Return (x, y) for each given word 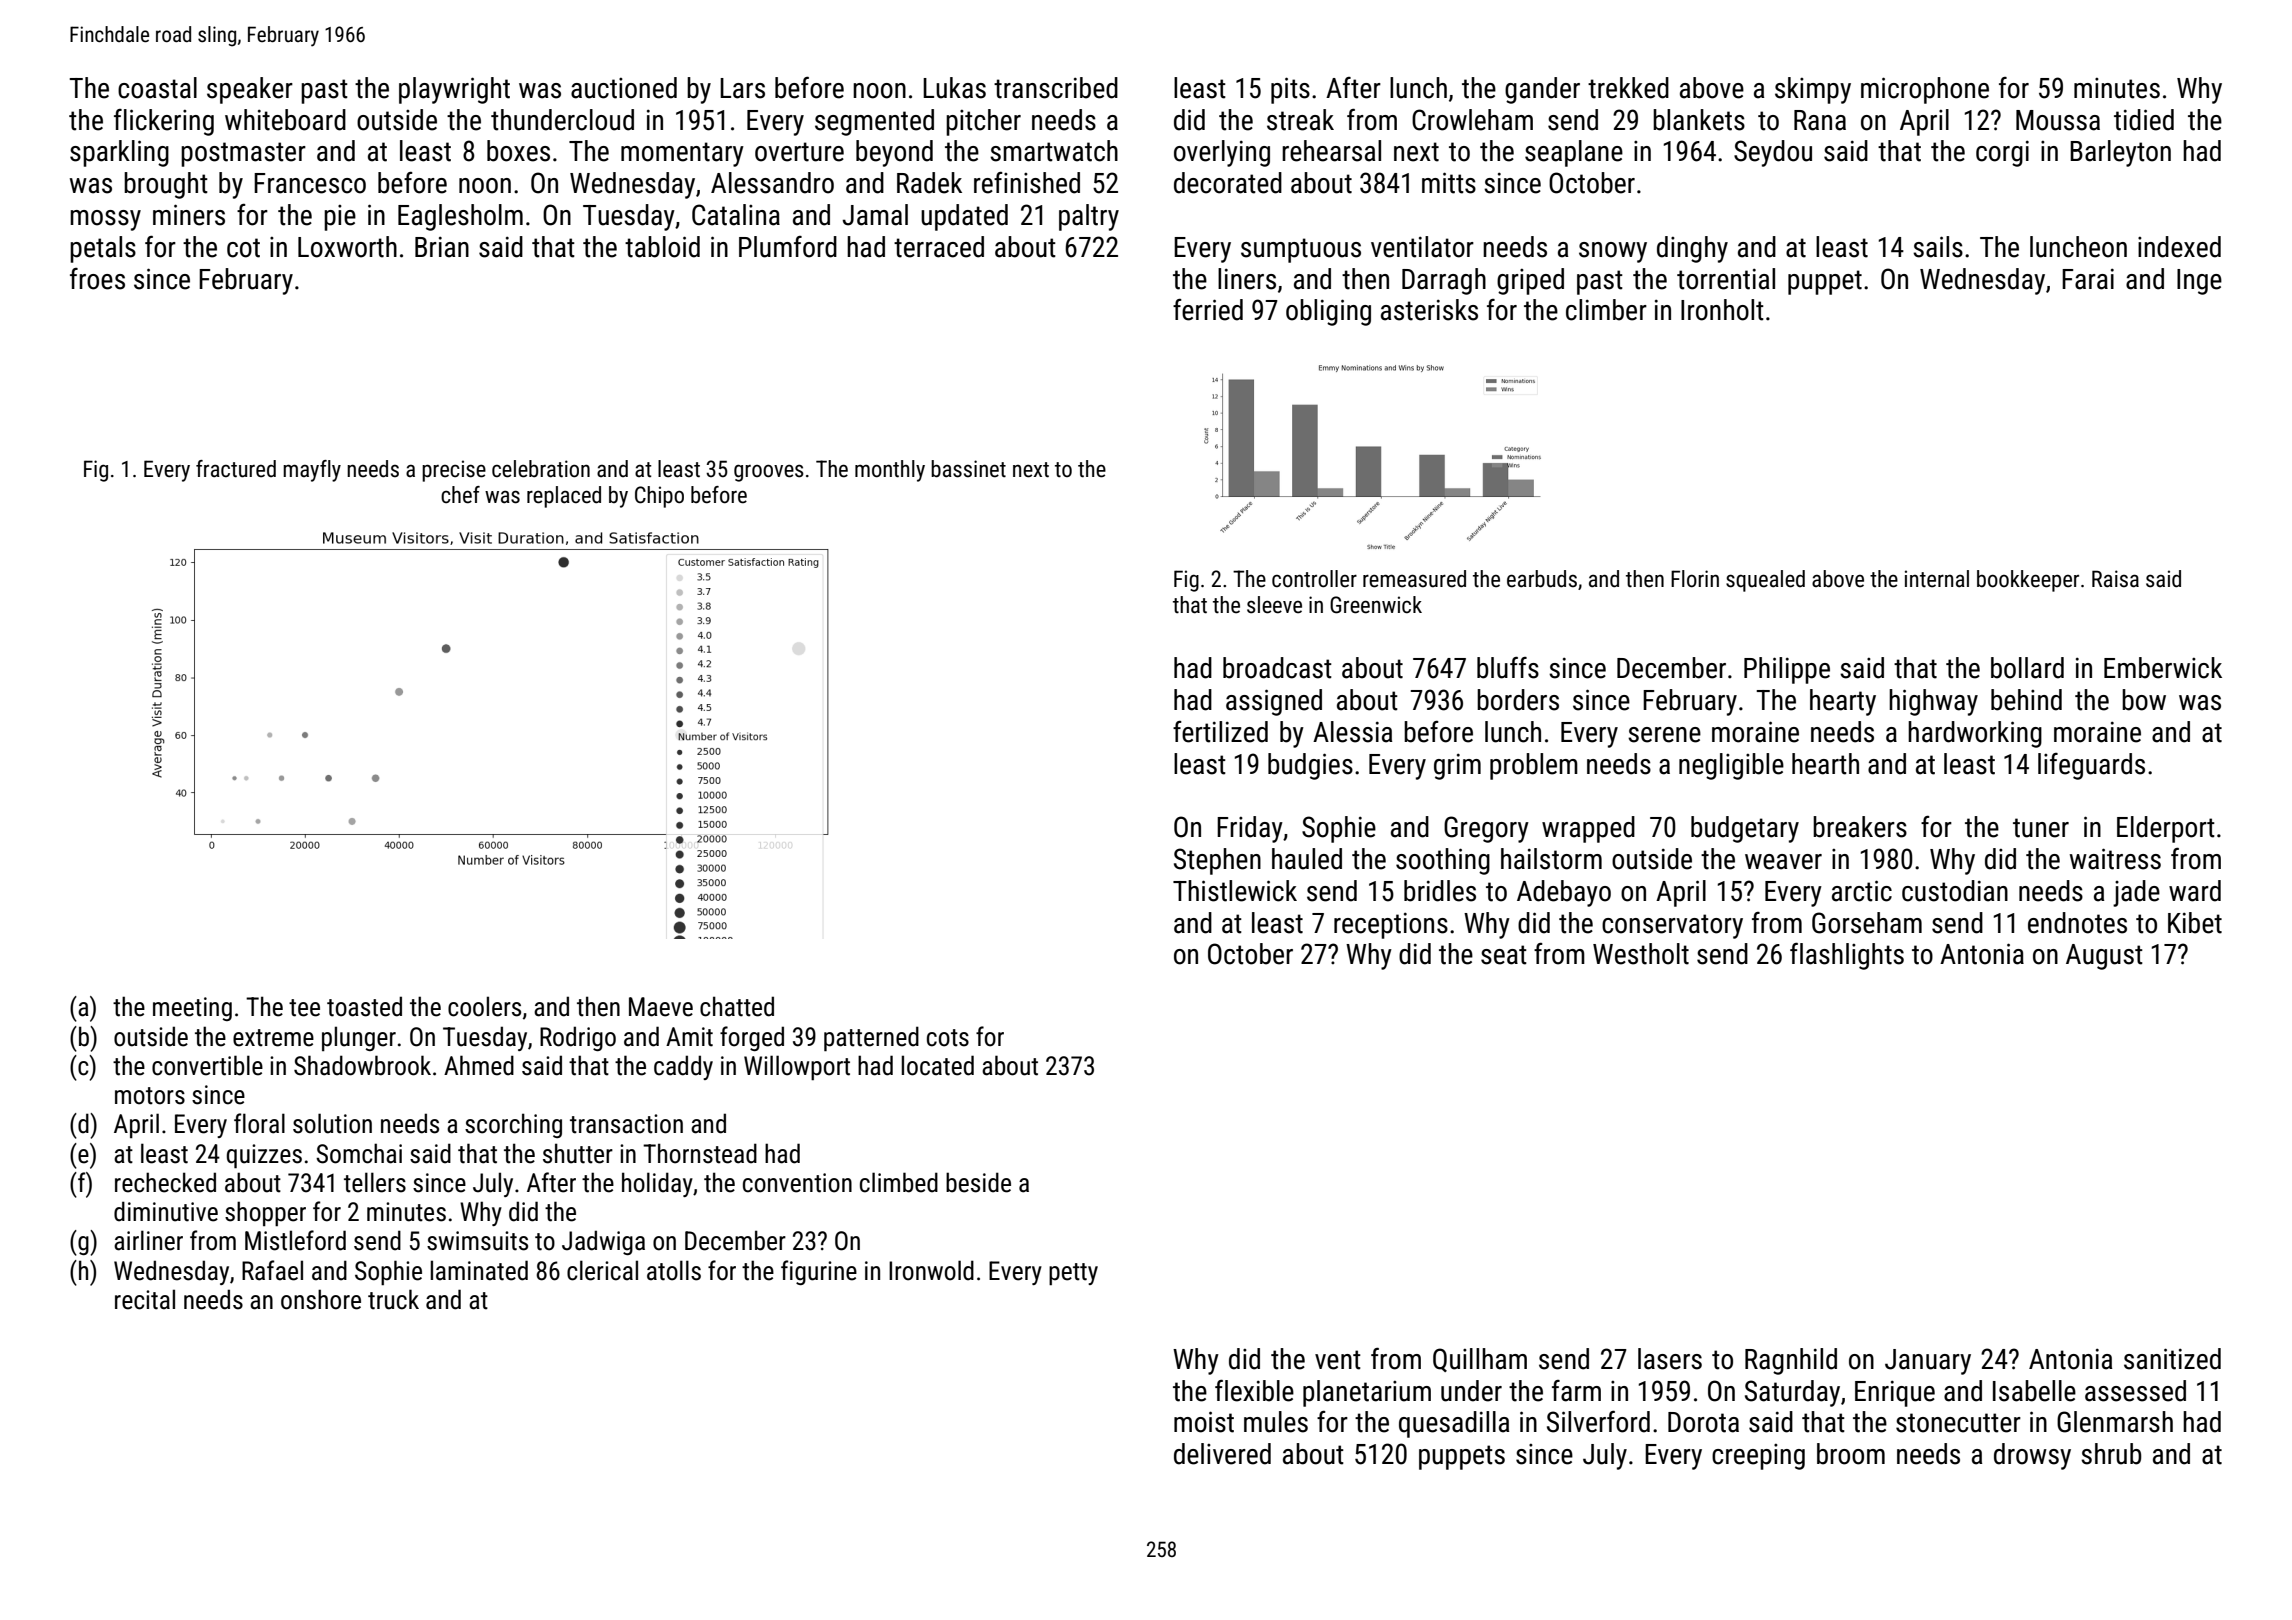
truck (393, 1299)
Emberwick (2163, 668)
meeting (192, 1009)
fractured (236, 469)
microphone (1925, 90)
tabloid (662, 247)
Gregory (1486, 829)
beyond (894, 153)
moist (1204, 1422)
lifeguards (2091, 766)
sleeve (1274, 605)
